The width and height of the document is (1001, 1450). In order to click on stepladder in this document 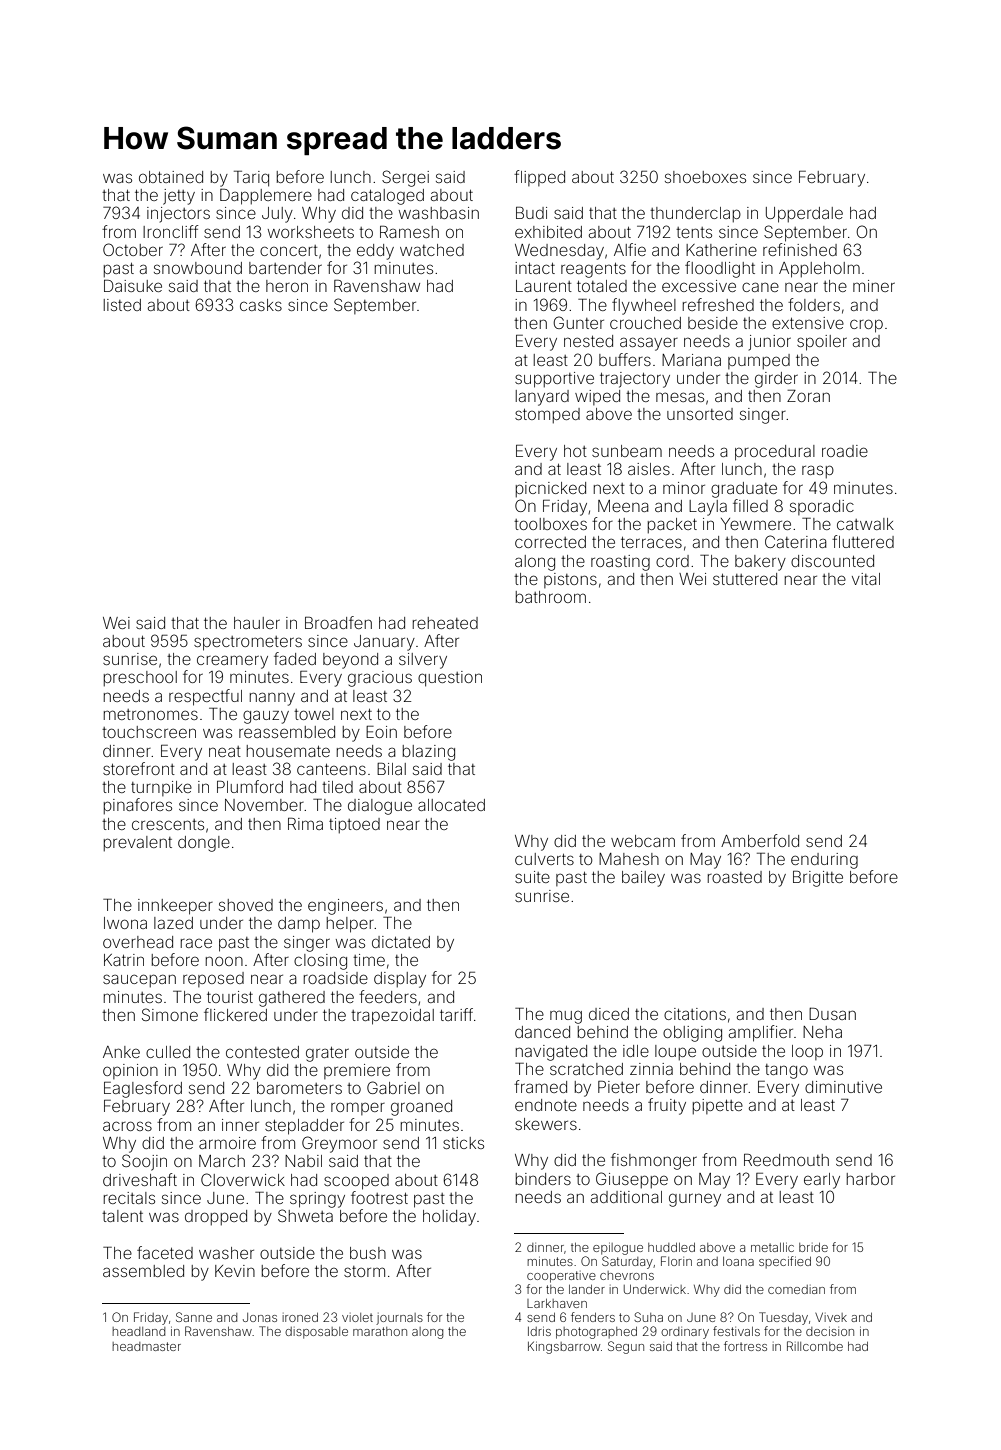, I will do `click(304, 1127)`.
